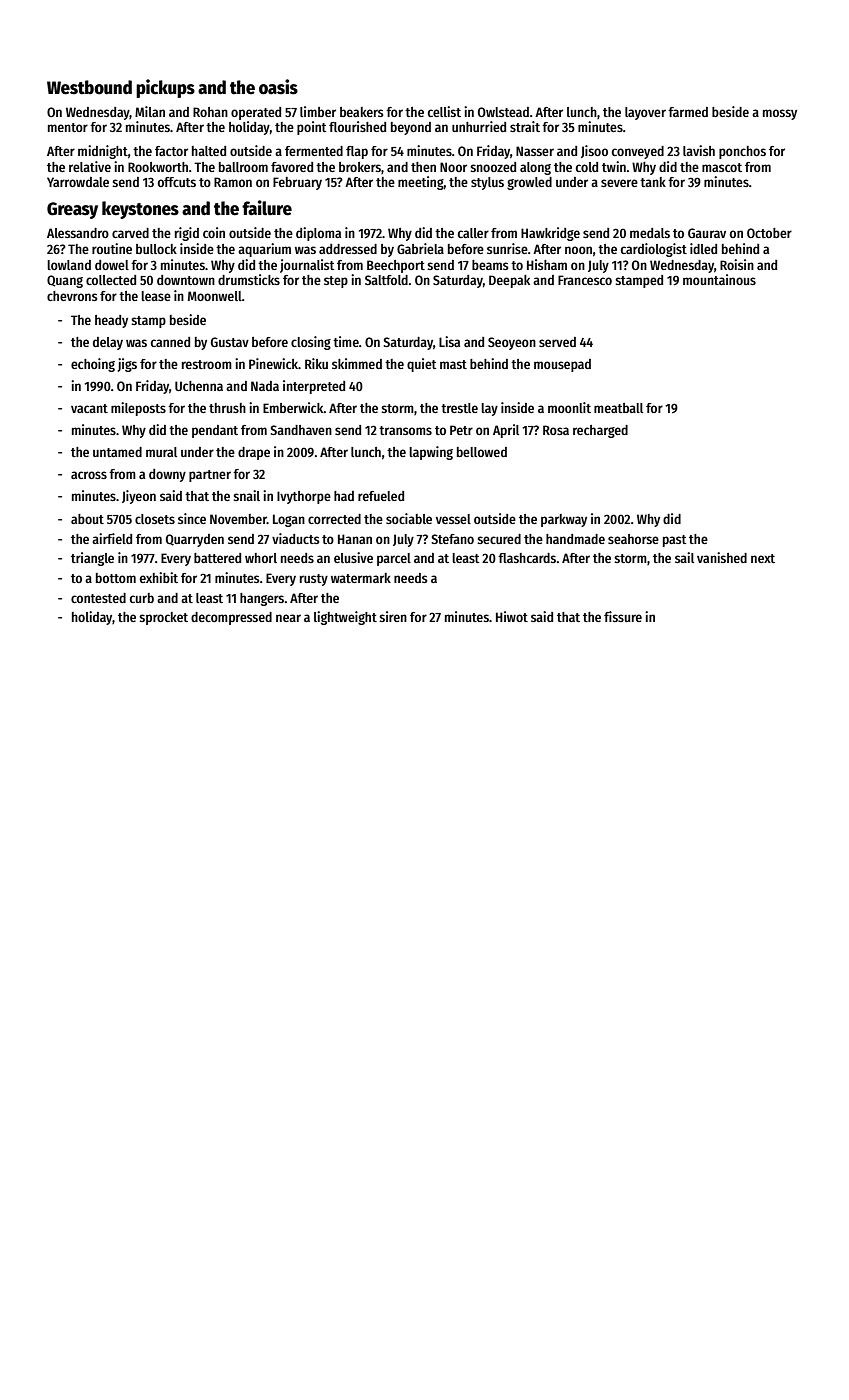  What do you see at coordinates (393, 616) in the page?
I see `siren` at bounding box center [393, 616].
